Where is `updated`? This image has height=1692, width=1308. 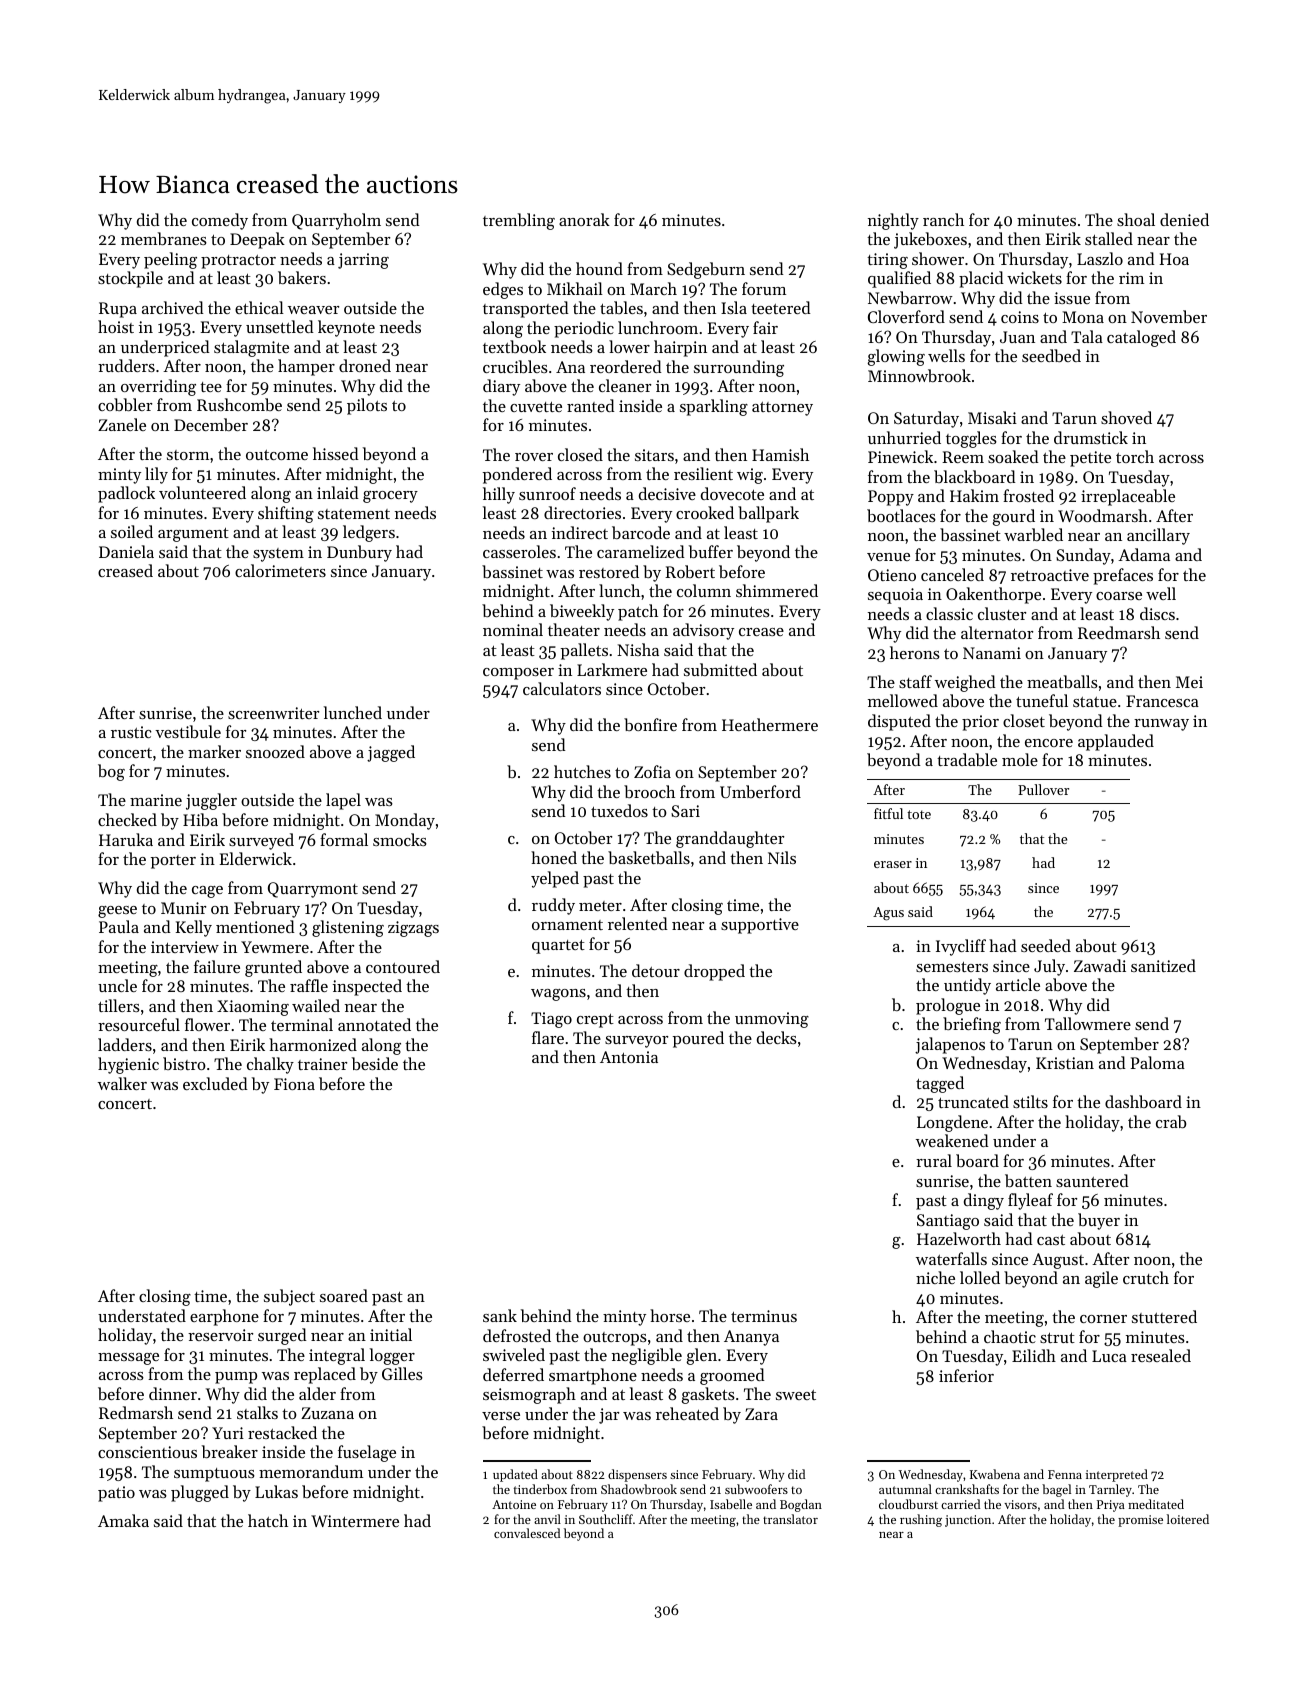
updated is located at coordinates (515, 1475).
